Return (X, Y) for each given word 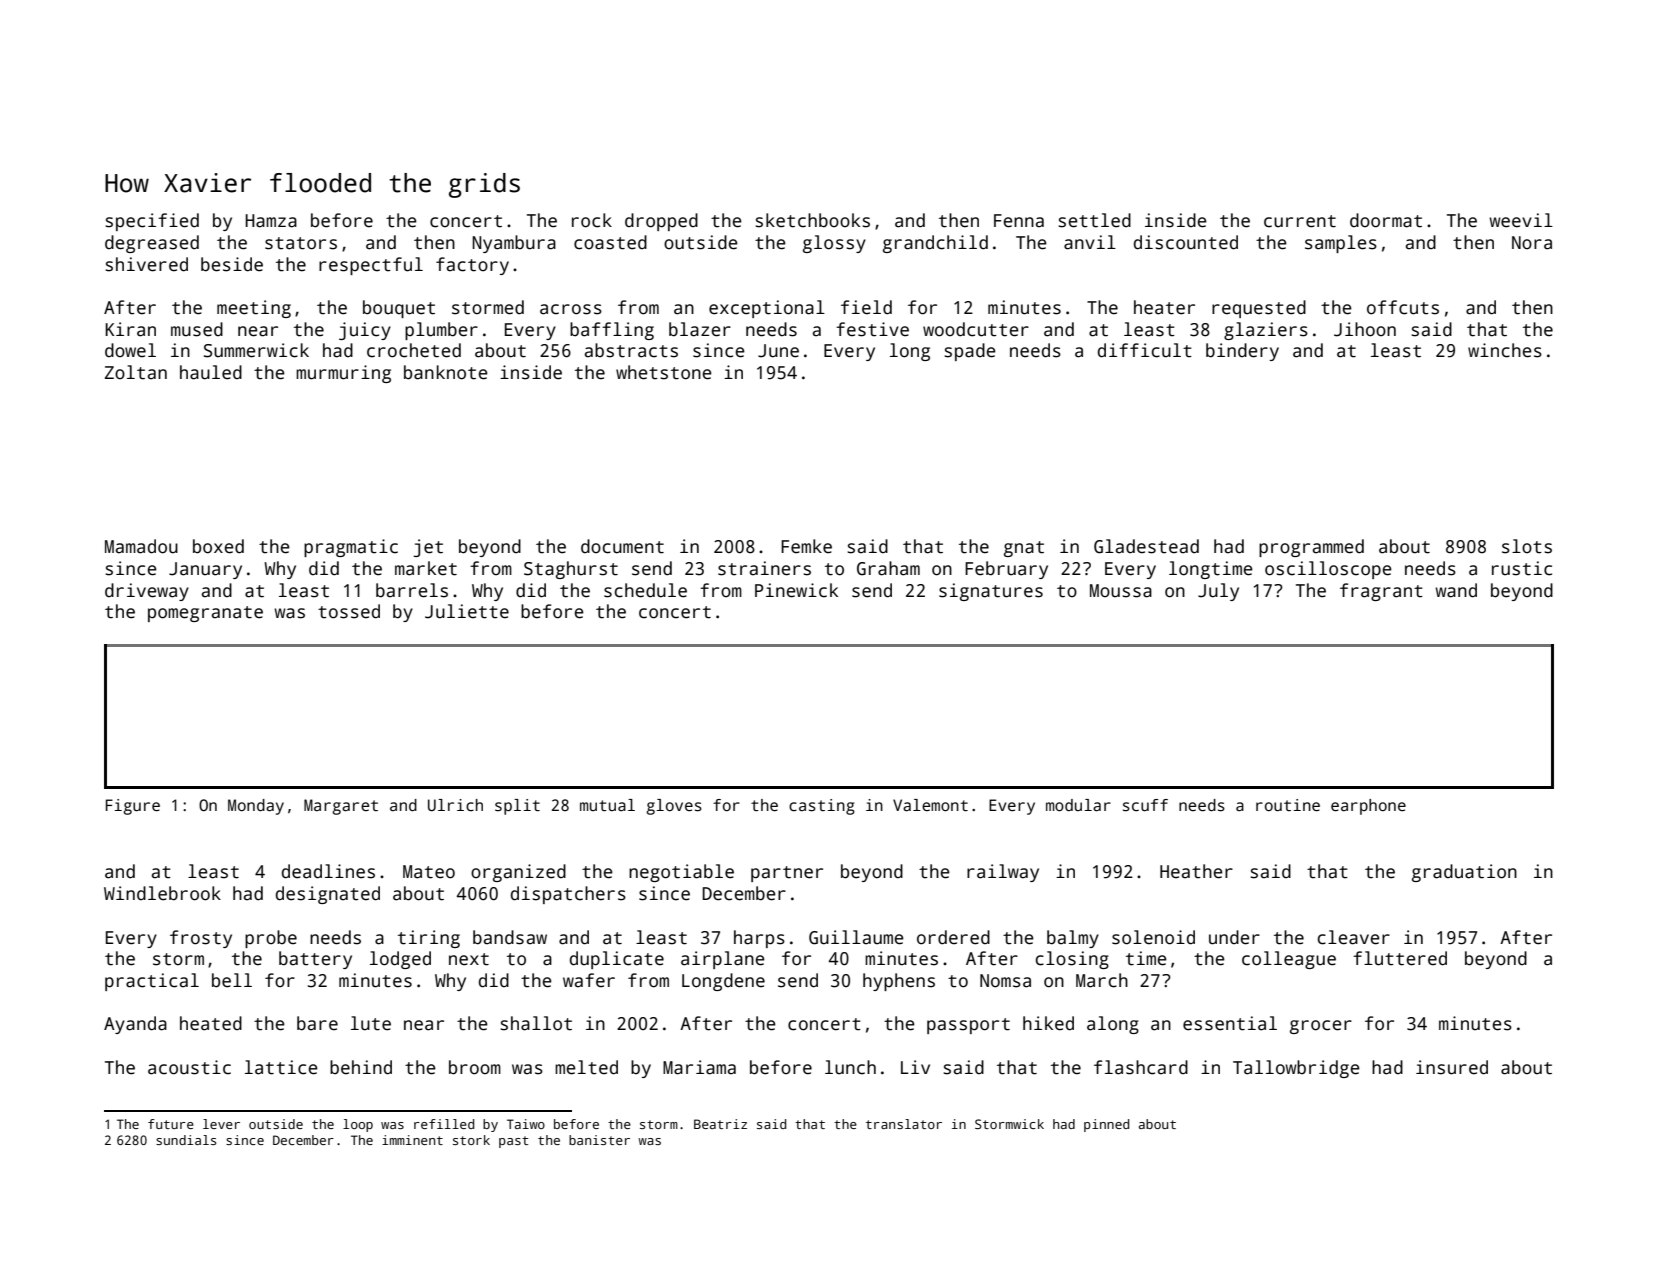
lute (371, 1023)
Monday (256, 807)
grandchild (935, 244)
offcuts (1403, 307)
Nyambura (514, 244)
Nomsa (1005, 981)
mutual (607, 805)
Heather (1196, 871)
